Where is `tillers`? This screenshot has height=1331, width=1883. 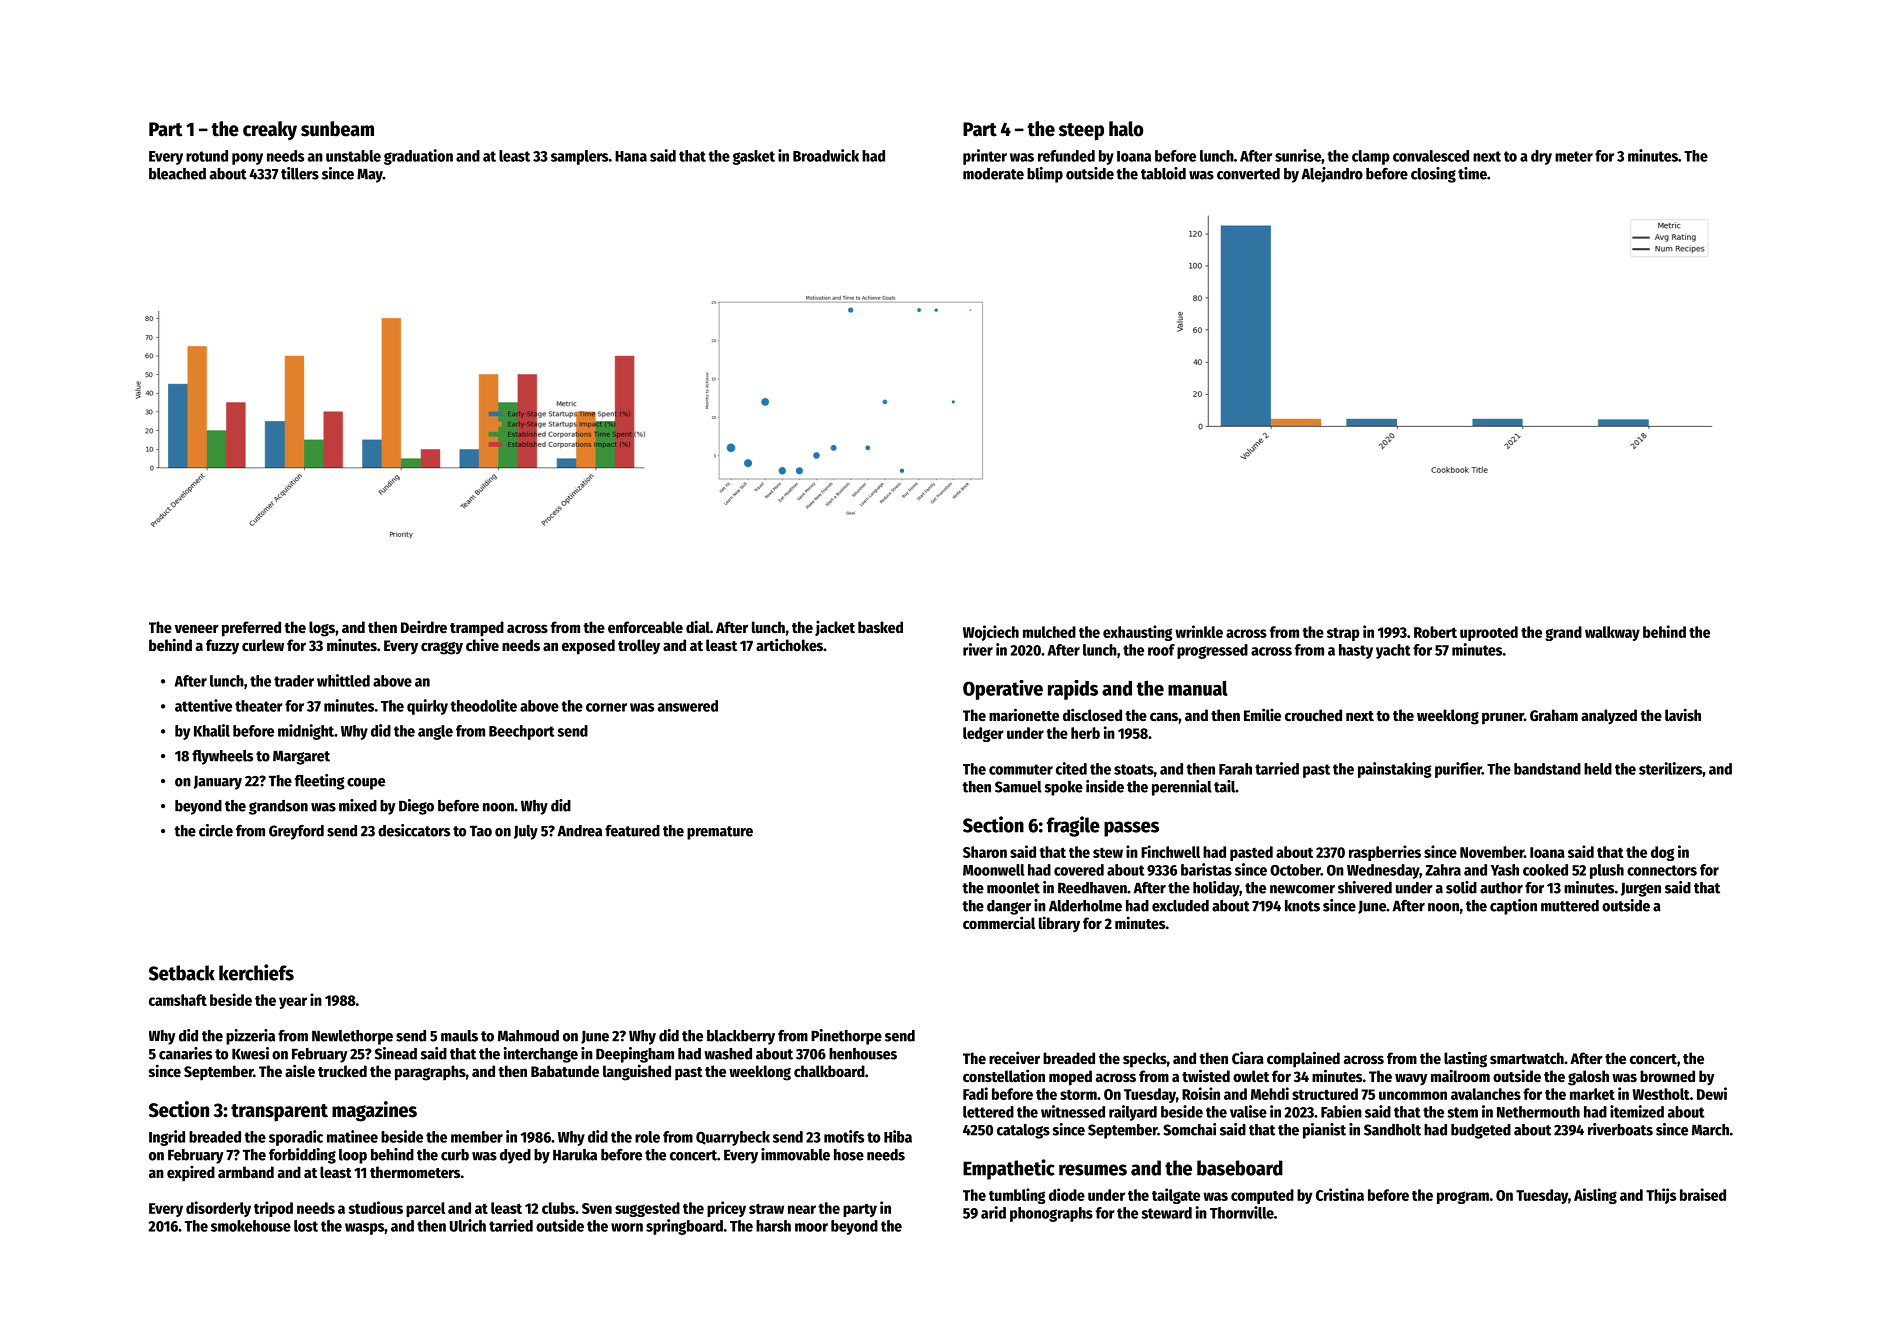
tillers is located at coordinates (300, 173).
